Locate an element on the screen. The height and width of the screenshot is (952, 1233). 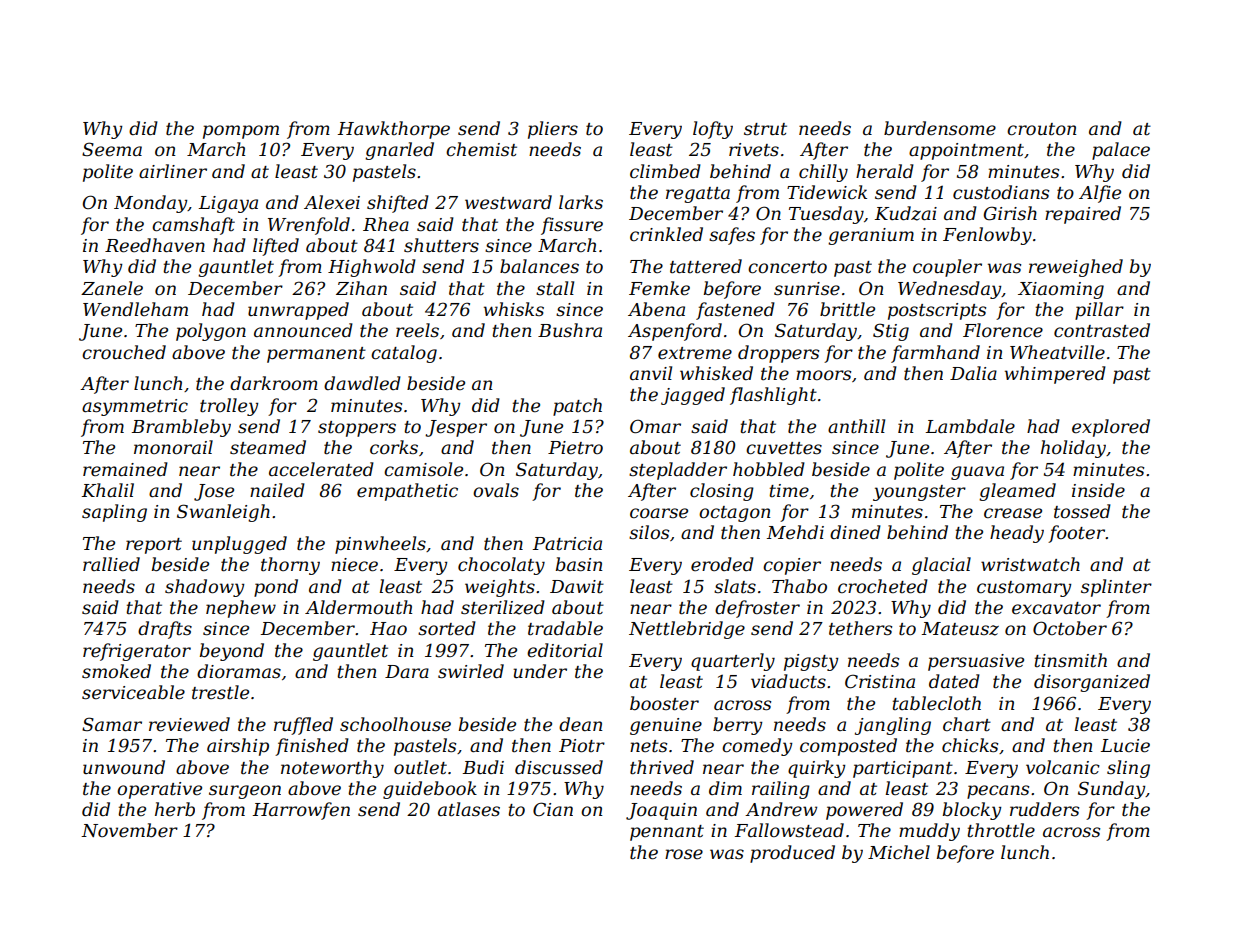
November is located at coordinates (129, 830).
